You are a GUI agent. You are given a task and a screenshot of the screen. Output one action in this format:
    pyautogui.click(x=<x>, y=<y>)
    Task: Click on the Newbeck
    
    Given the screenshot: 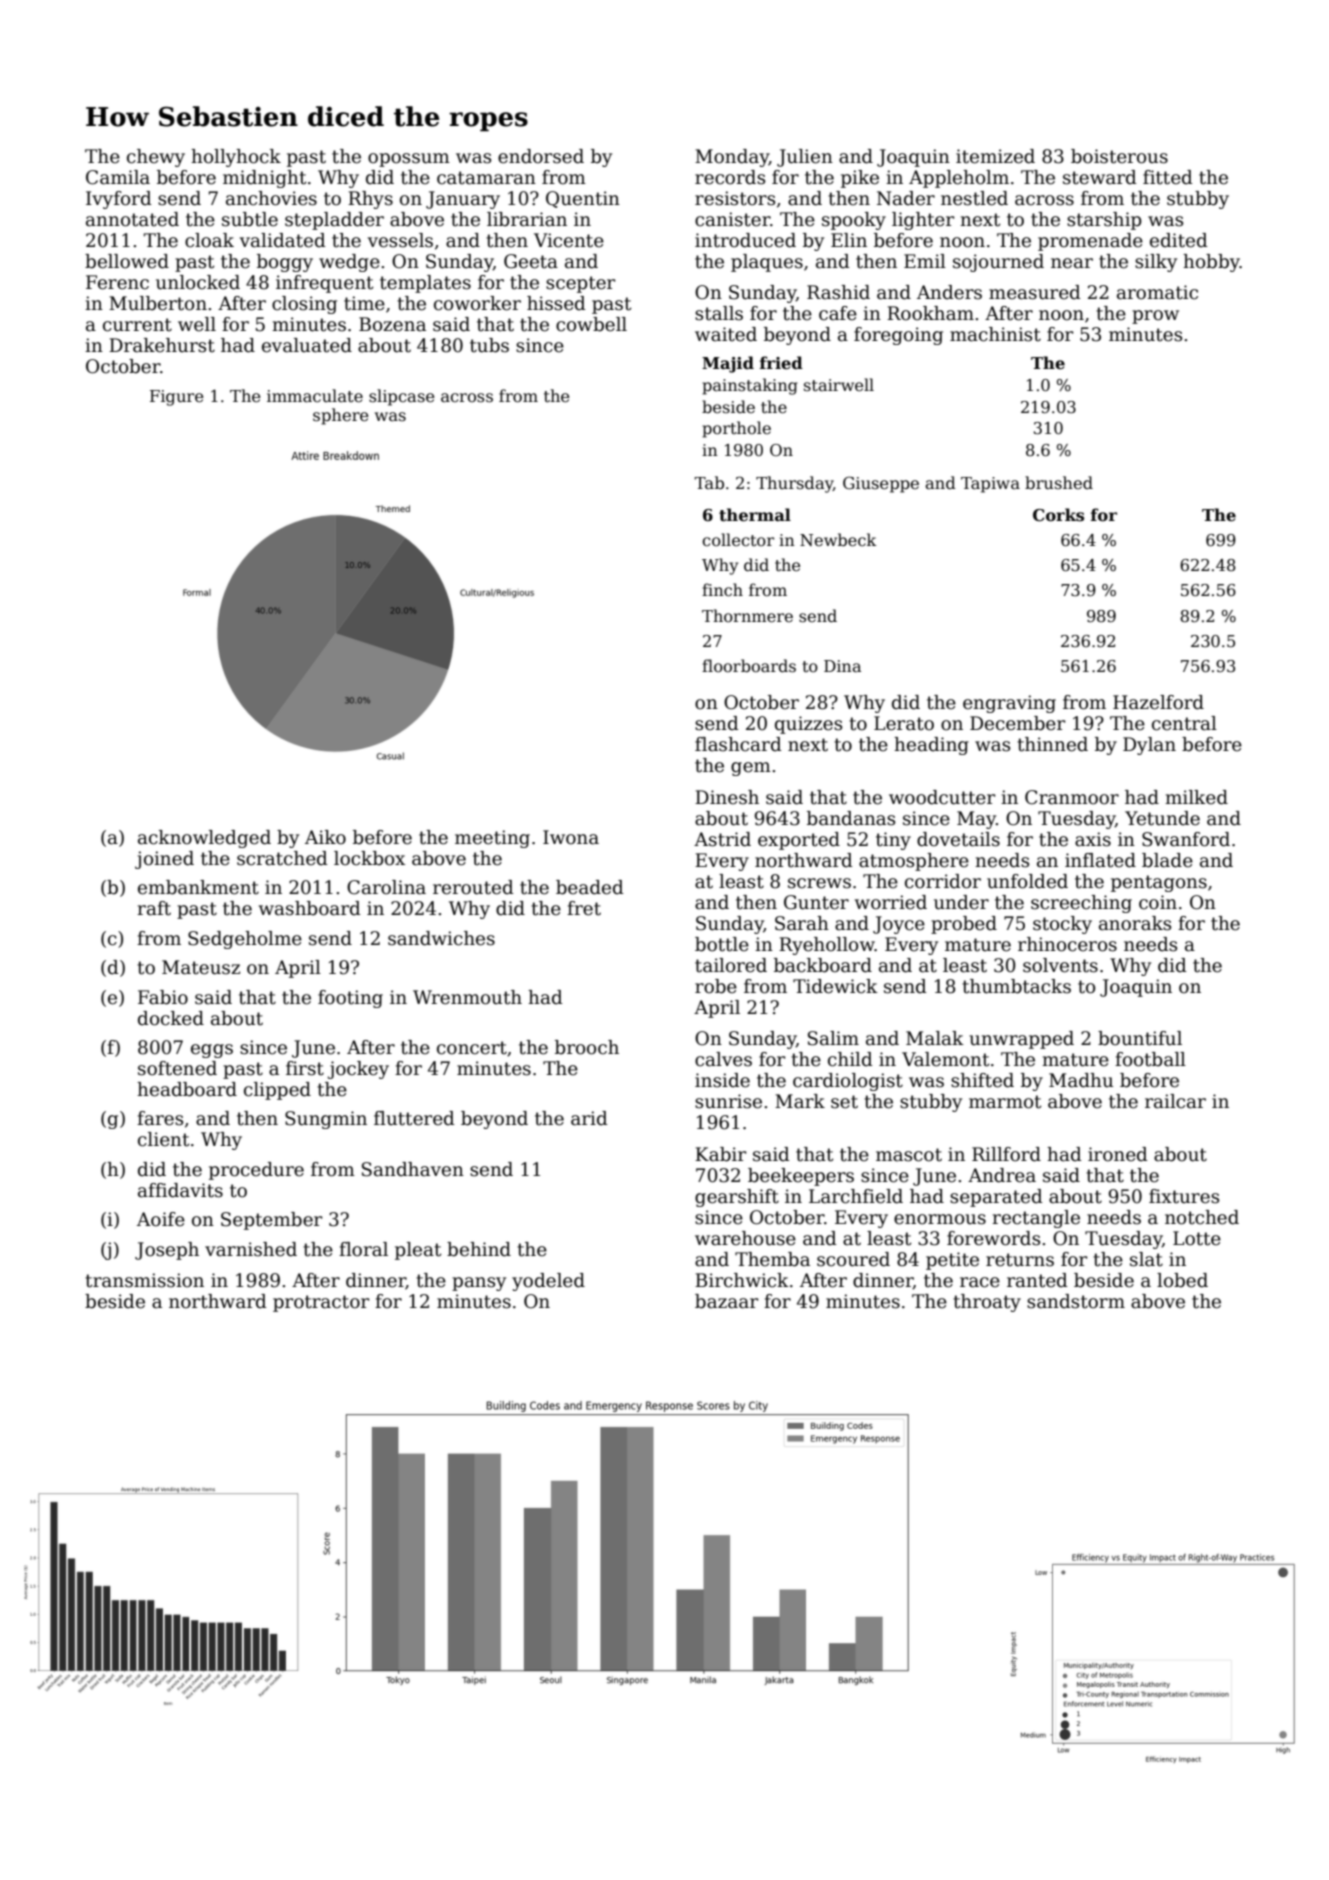 What is the action you would take?
    pyautogui.click(x=838, y=540)
